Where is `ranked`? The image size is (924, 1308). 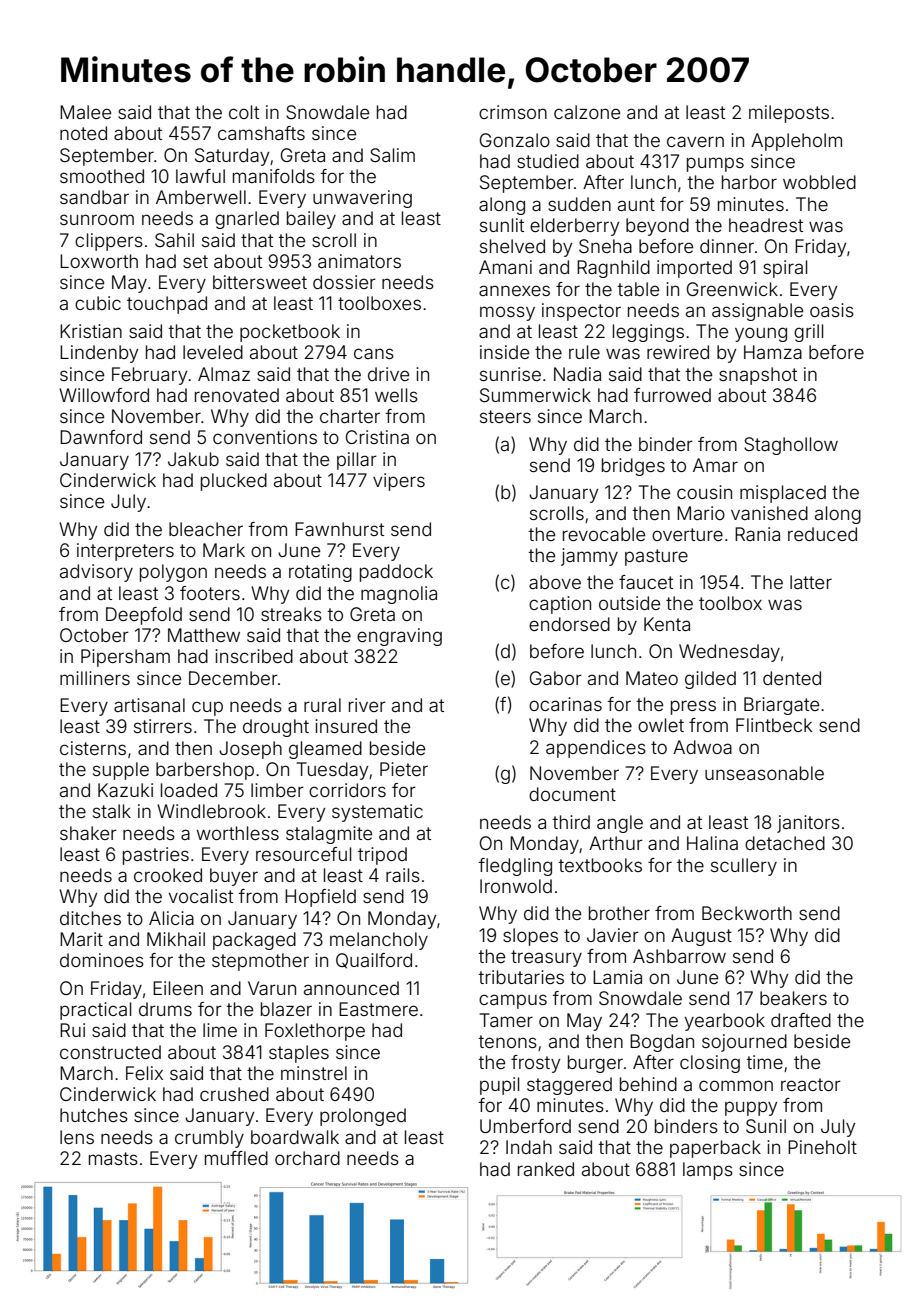
ranked is located at coordinates (546, 1169).
